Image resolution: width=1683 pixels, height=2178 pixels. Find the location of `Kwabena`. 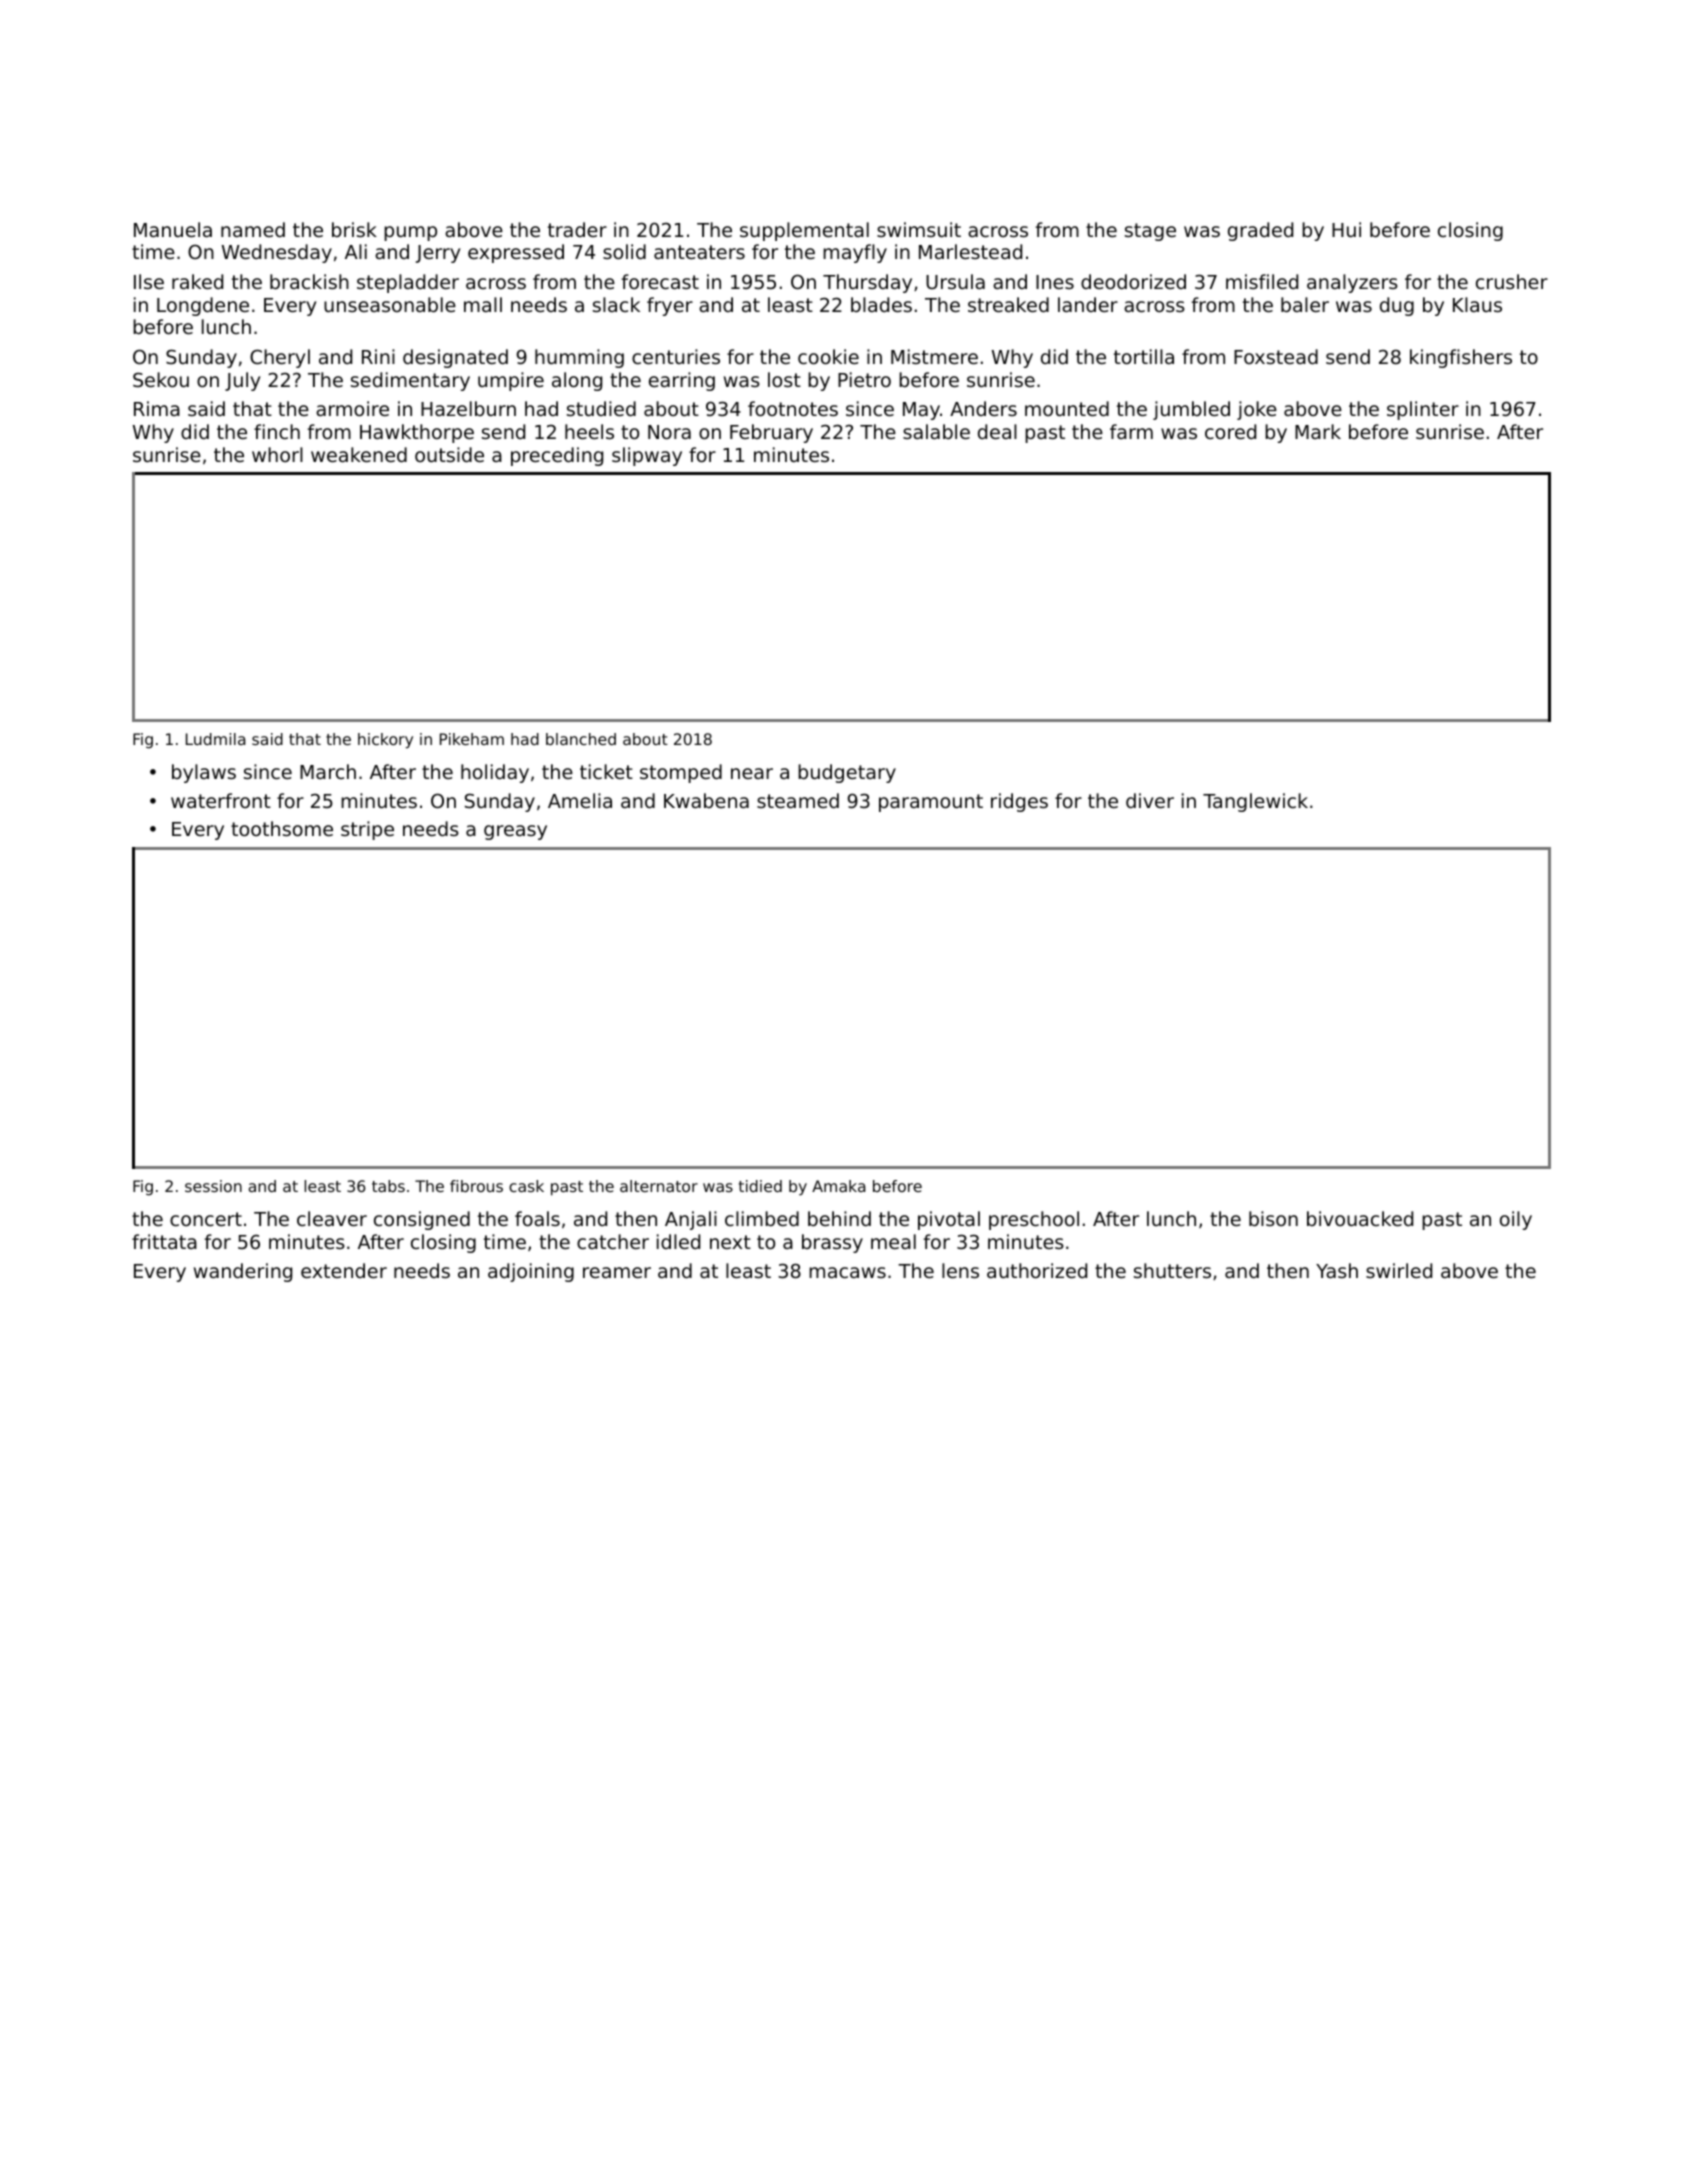

Kwabena is located at coordinates (706, 800).
